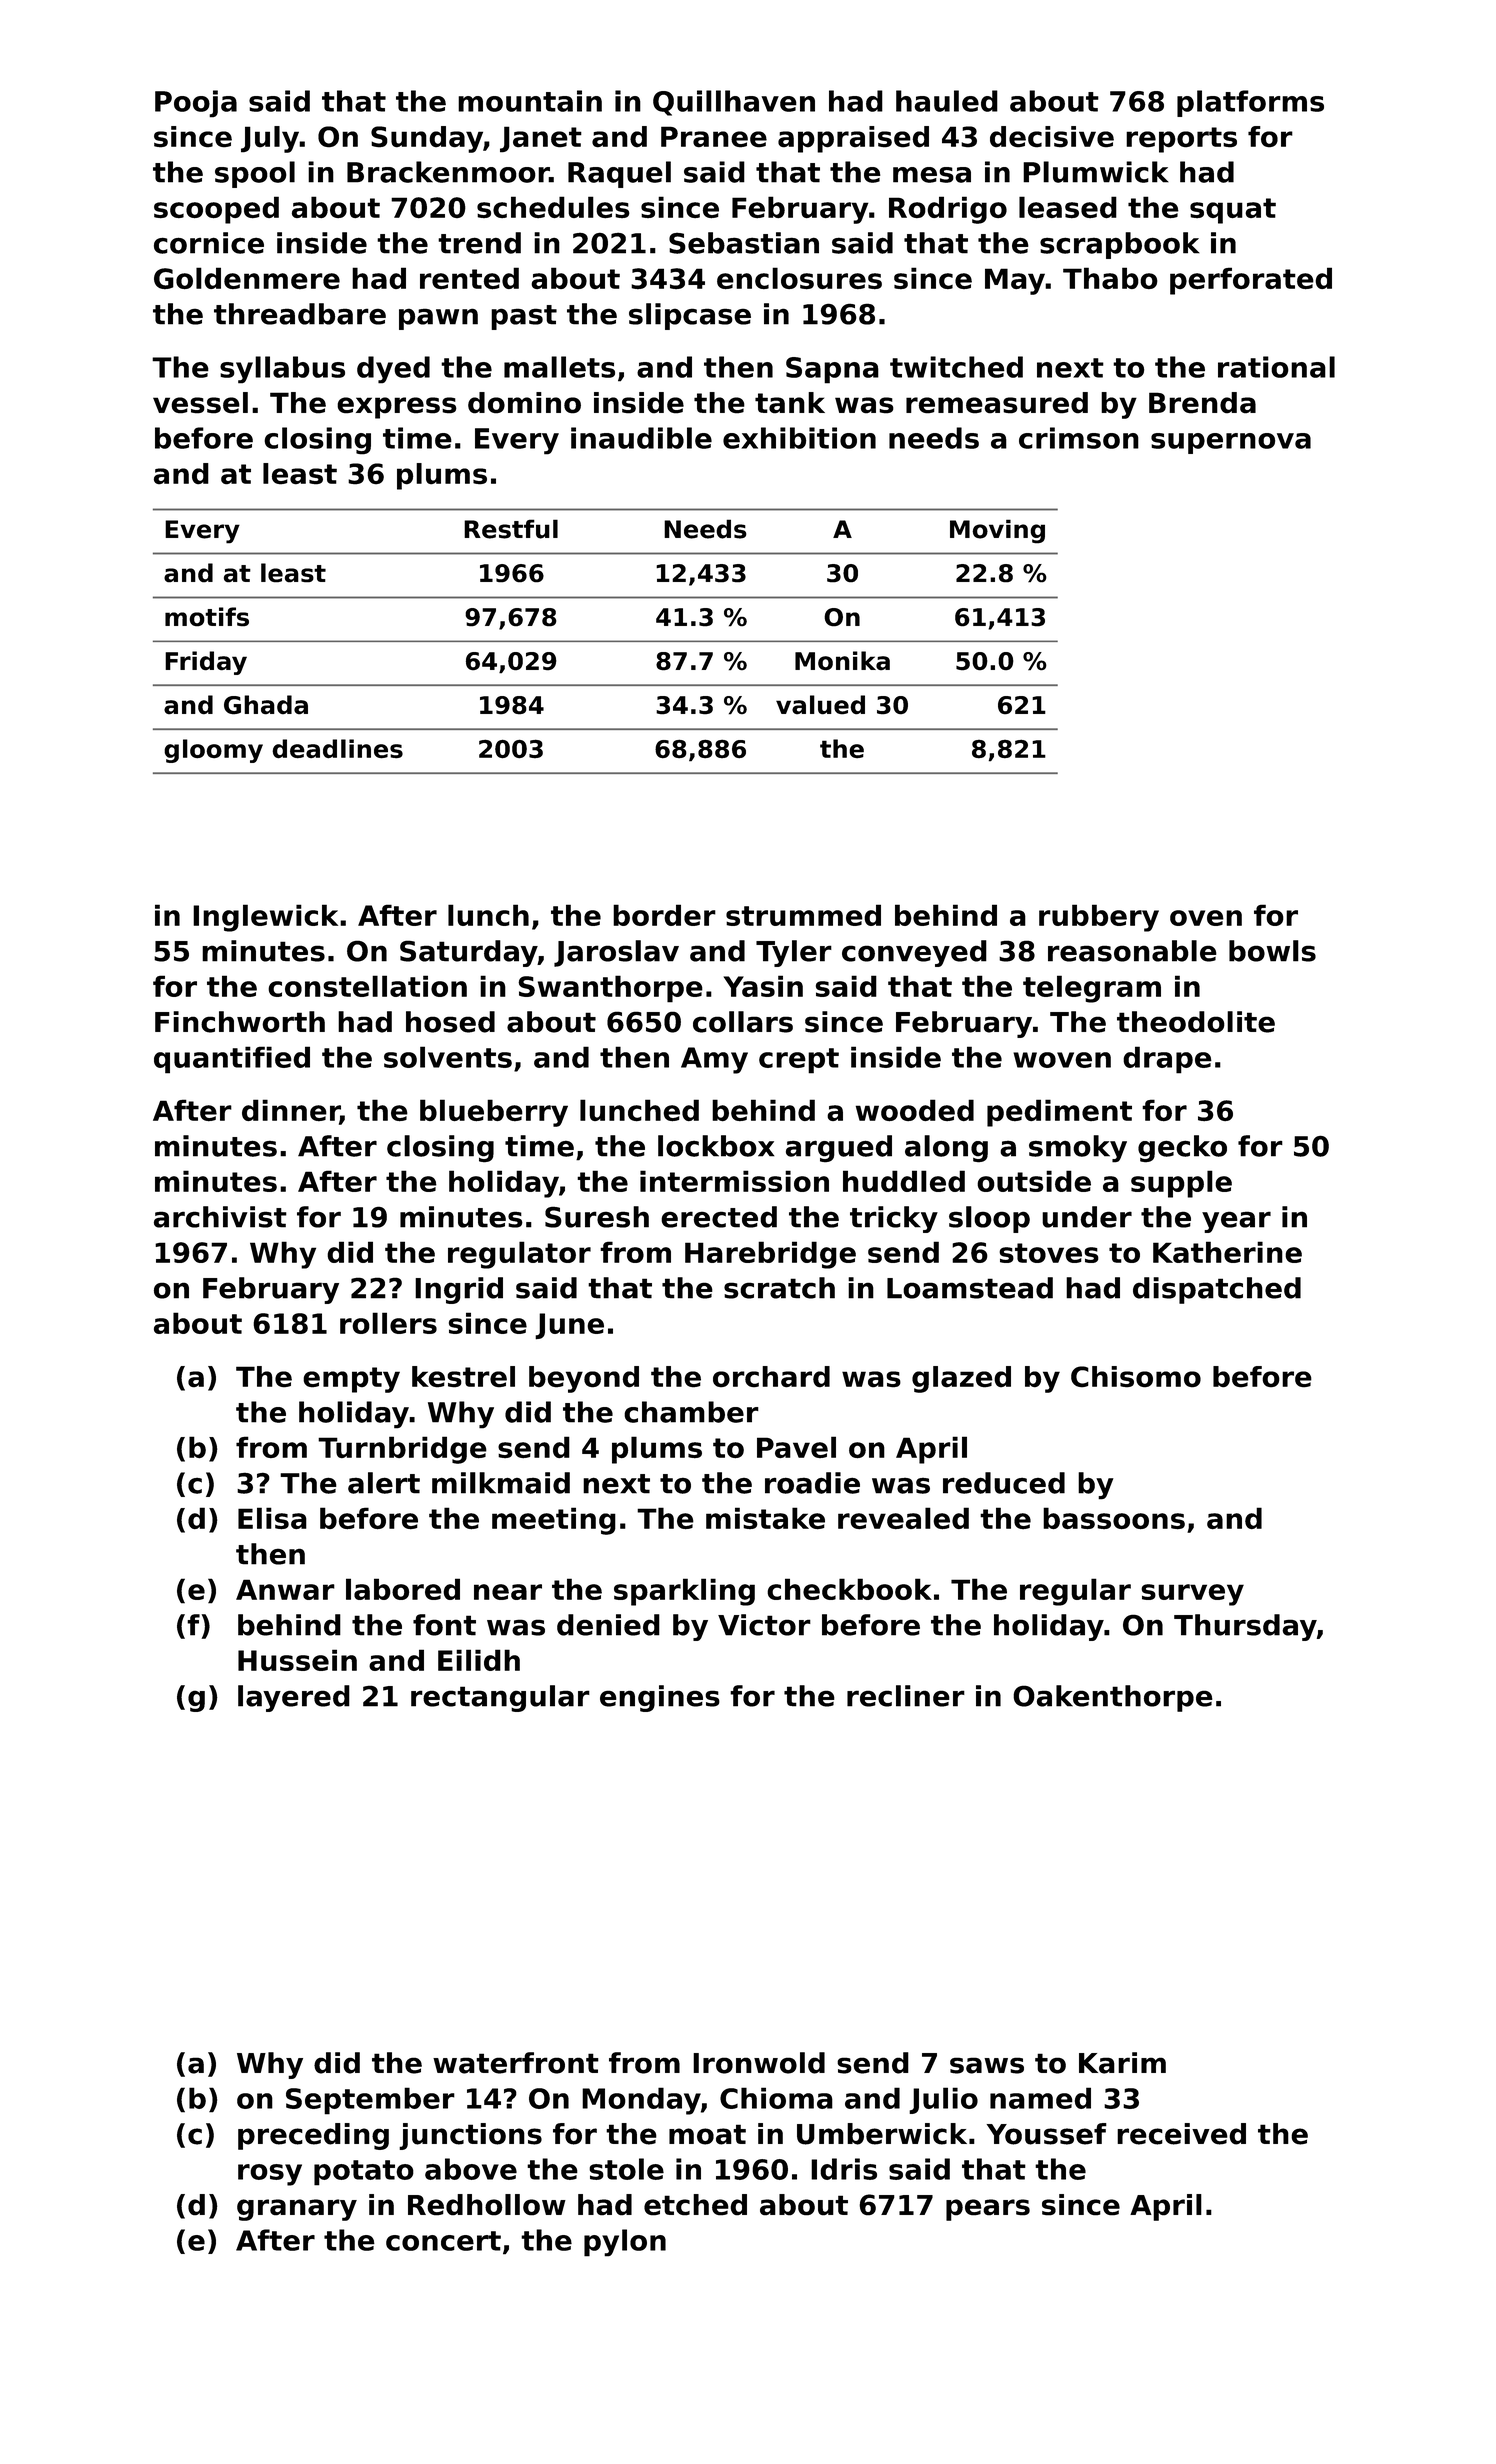  Describe the element at coordinates (714, 1060) in the image. I see `Amy` at that location.
